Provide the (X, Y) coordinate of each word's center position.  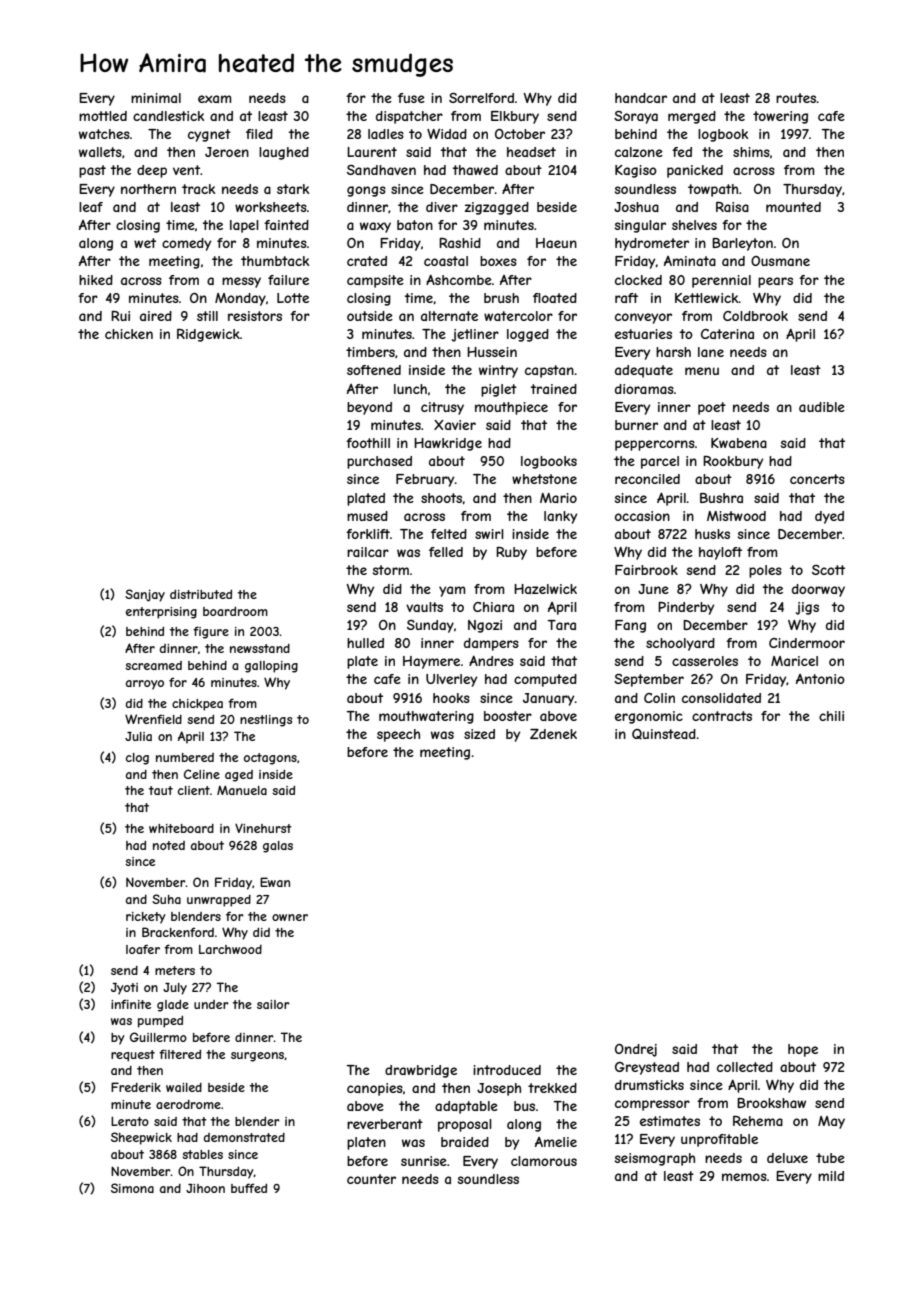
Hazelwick (545, 589)
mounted (793, 207)
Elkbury (515, 117)
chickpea (197, 705)
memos (744, 1177)
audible (822, 407)
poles (765, 571)
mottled (103, 116)
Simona (132, 1188)
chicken (129, 334)
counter (371, 1179)
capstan (549, 371)
